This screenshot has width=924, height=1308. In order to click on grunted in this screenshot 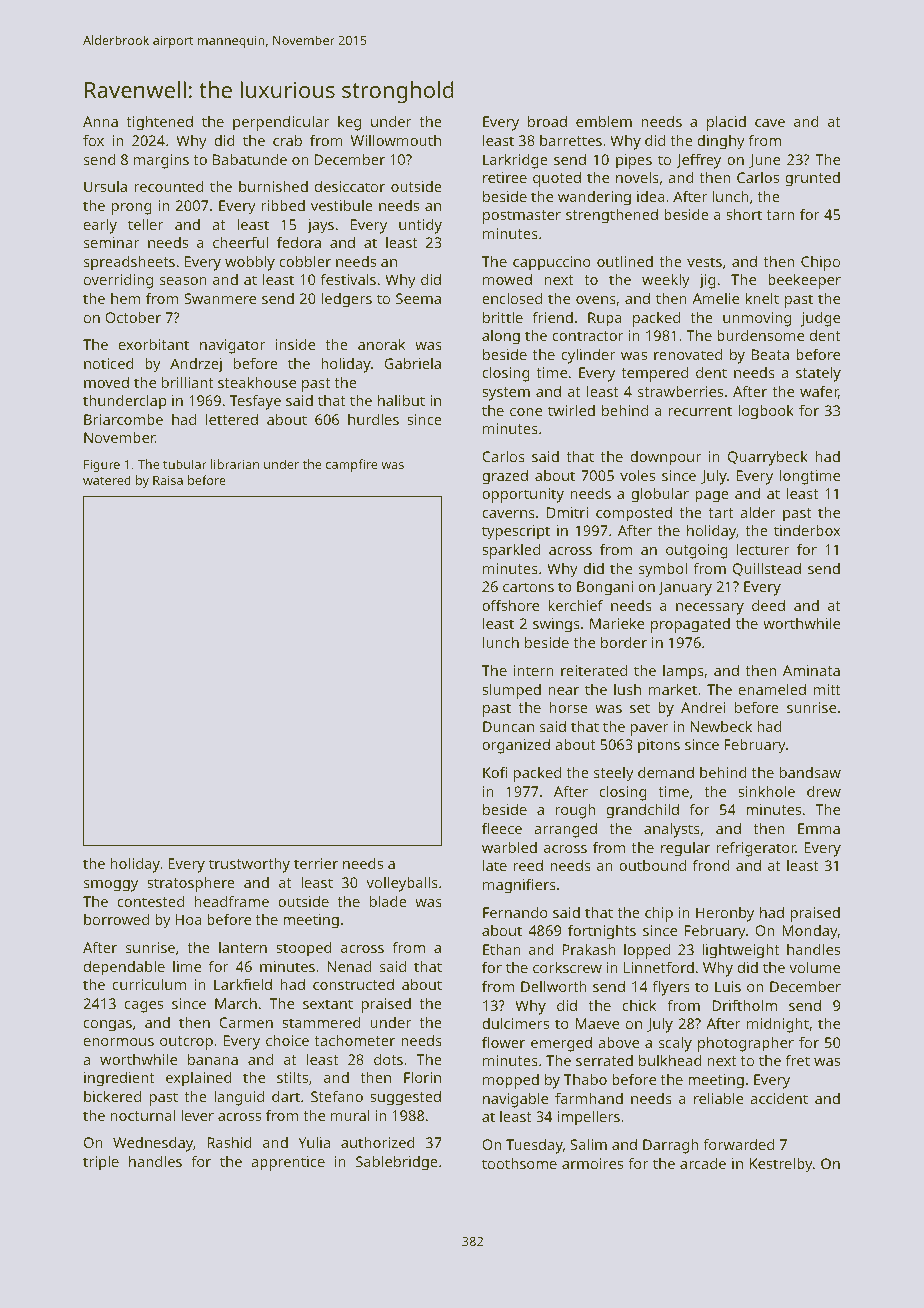, I will do `click(812, 179)`.
